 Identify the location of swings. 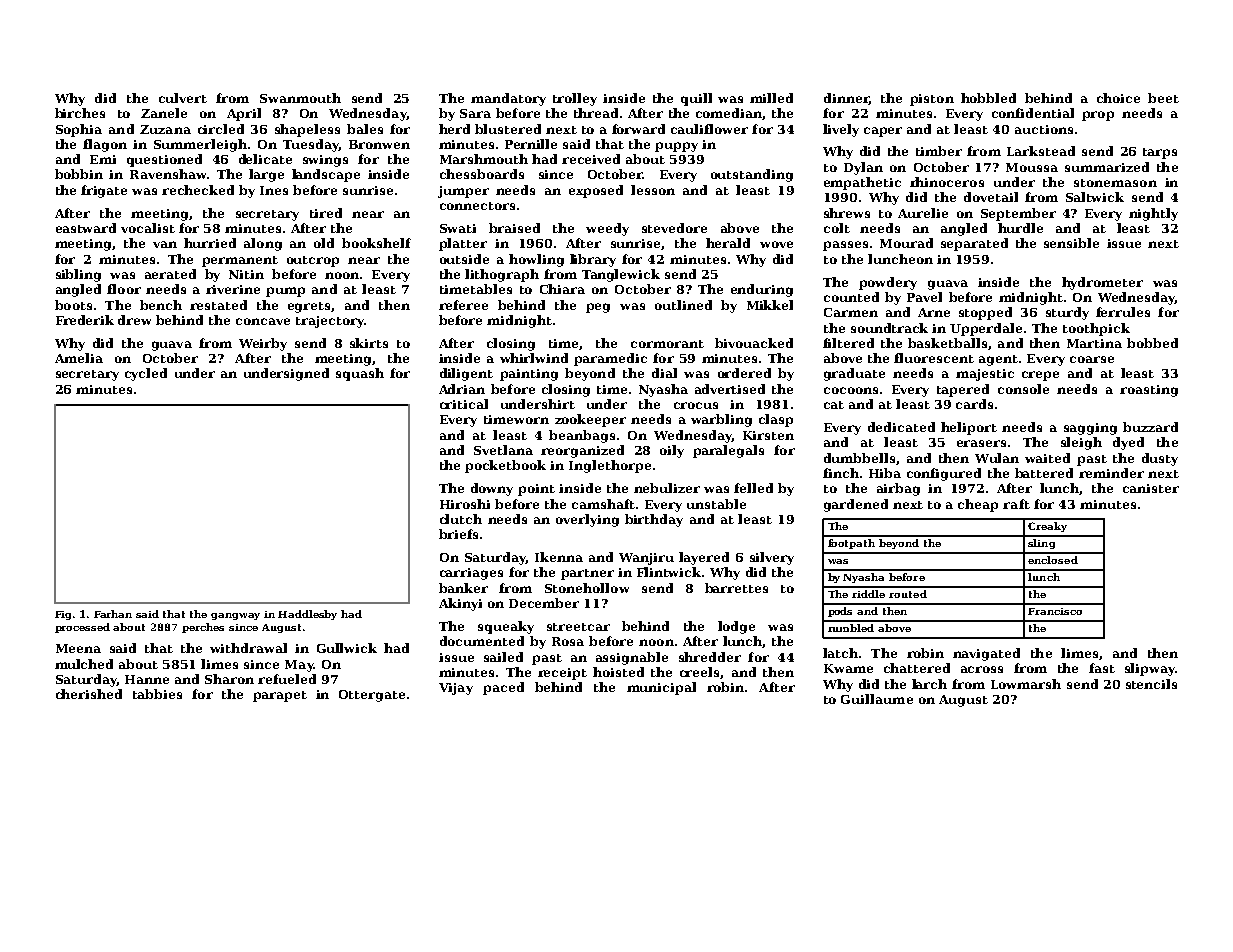
(325, 161).
